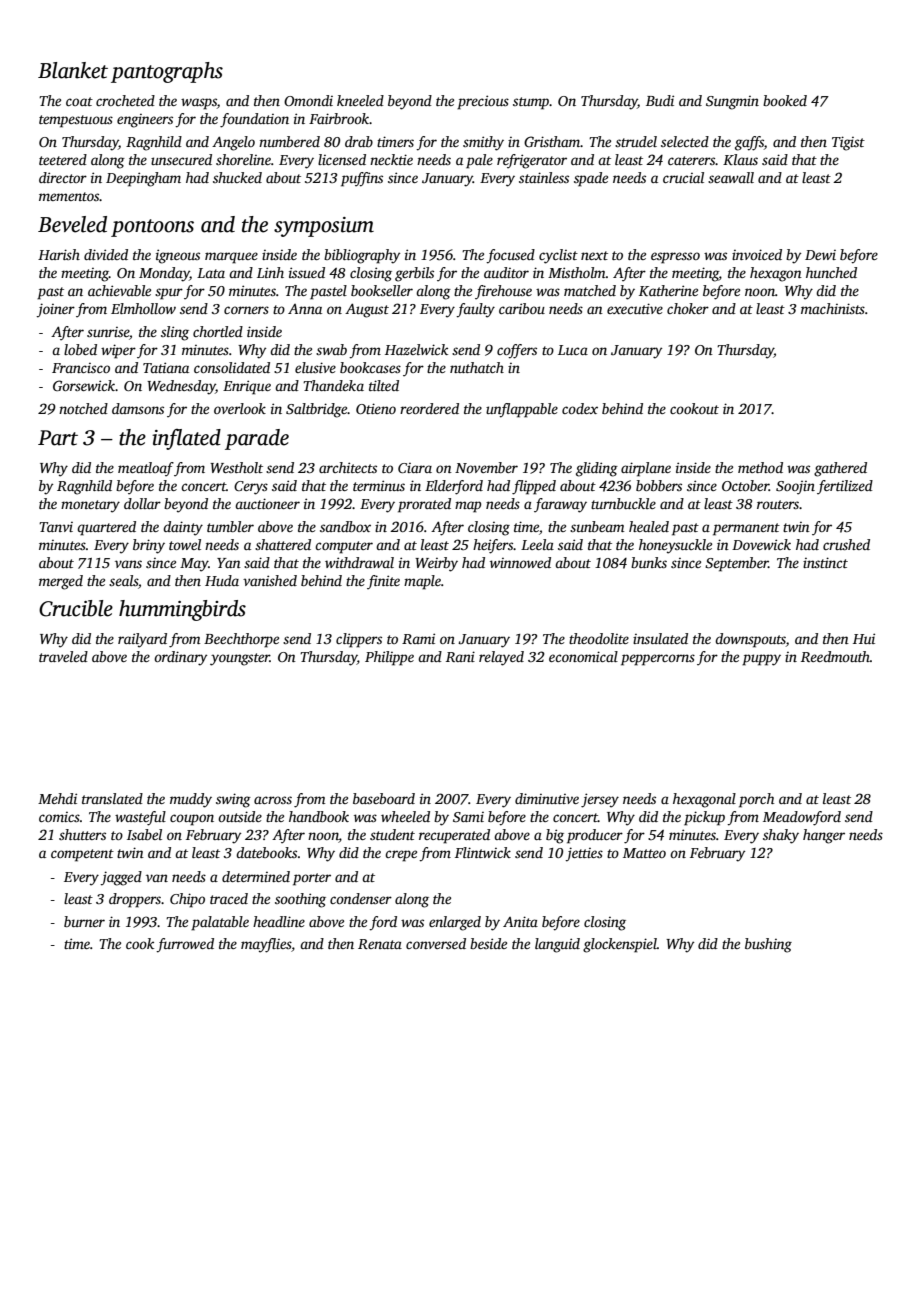 Image resolution: width=924 pixels, height=1308 pixels. What do you see at coordinates (547, 798) in the page?
I see `diminutive` at bounding box center [547, 798].
